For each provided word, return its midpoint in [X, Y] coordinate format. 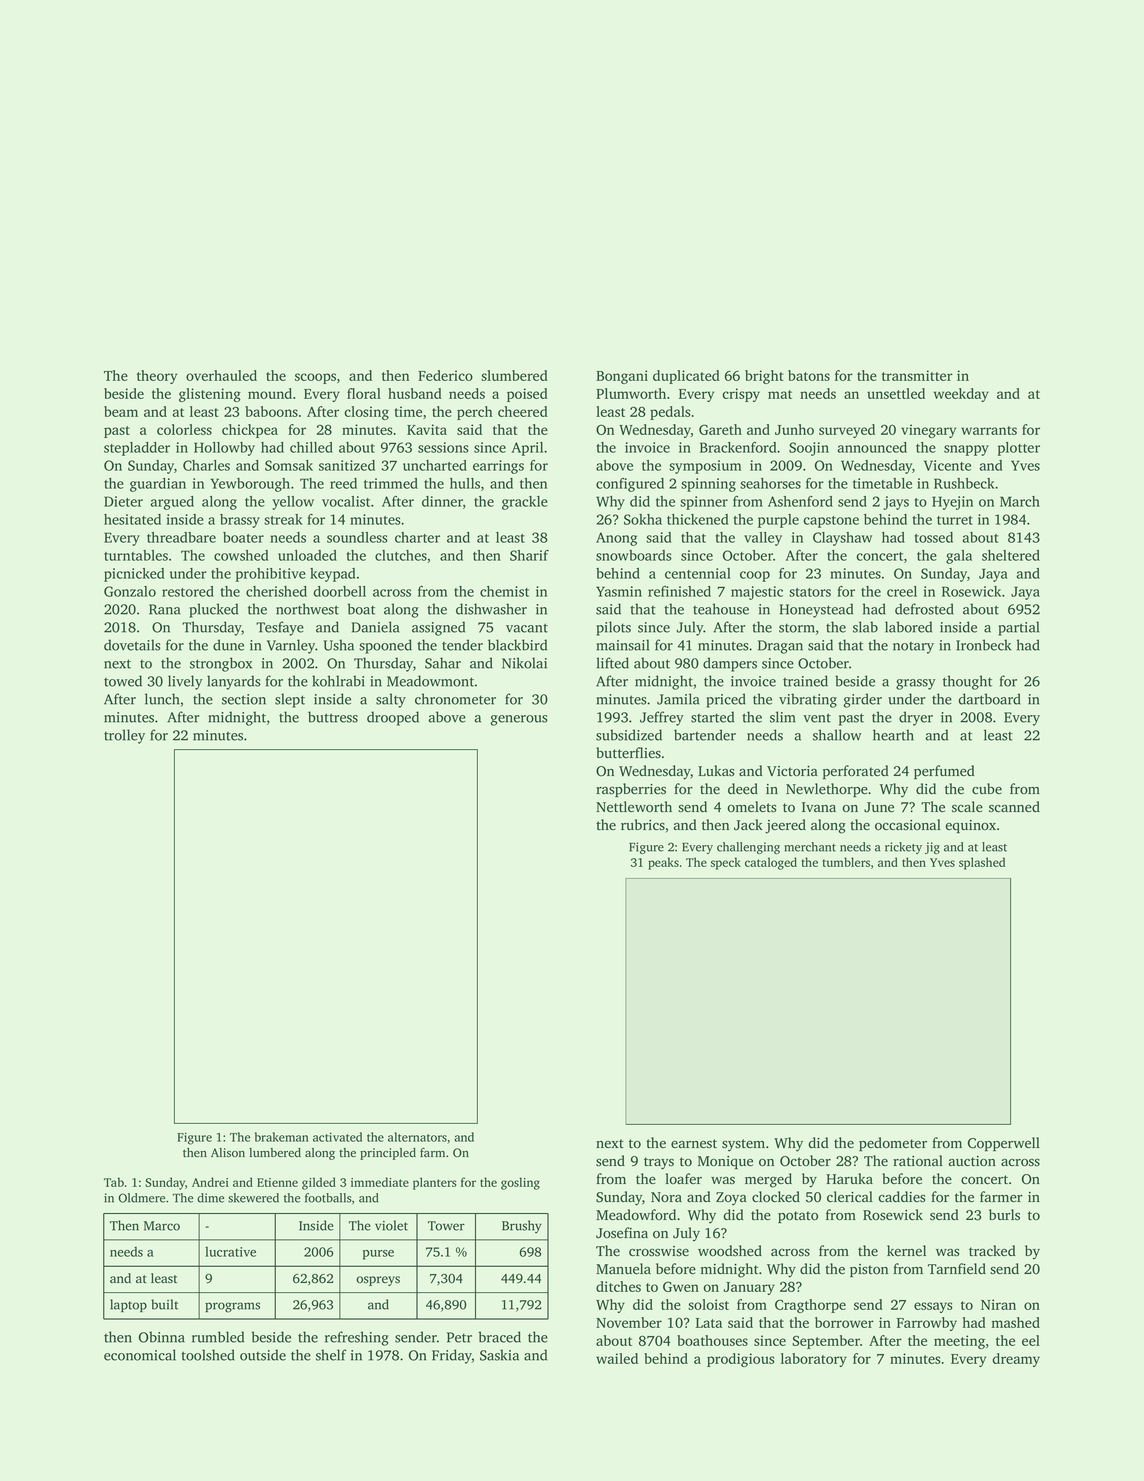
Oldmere [141, 1198]
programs [232, 1307]
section [244, 699]
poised [527, 395]
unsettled [896, 393]
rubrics [643, 825]
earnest [694, 1144]
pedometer [893, 1144]
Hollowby [224, 449]
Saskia [499, 1355]
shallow [837, 735]
